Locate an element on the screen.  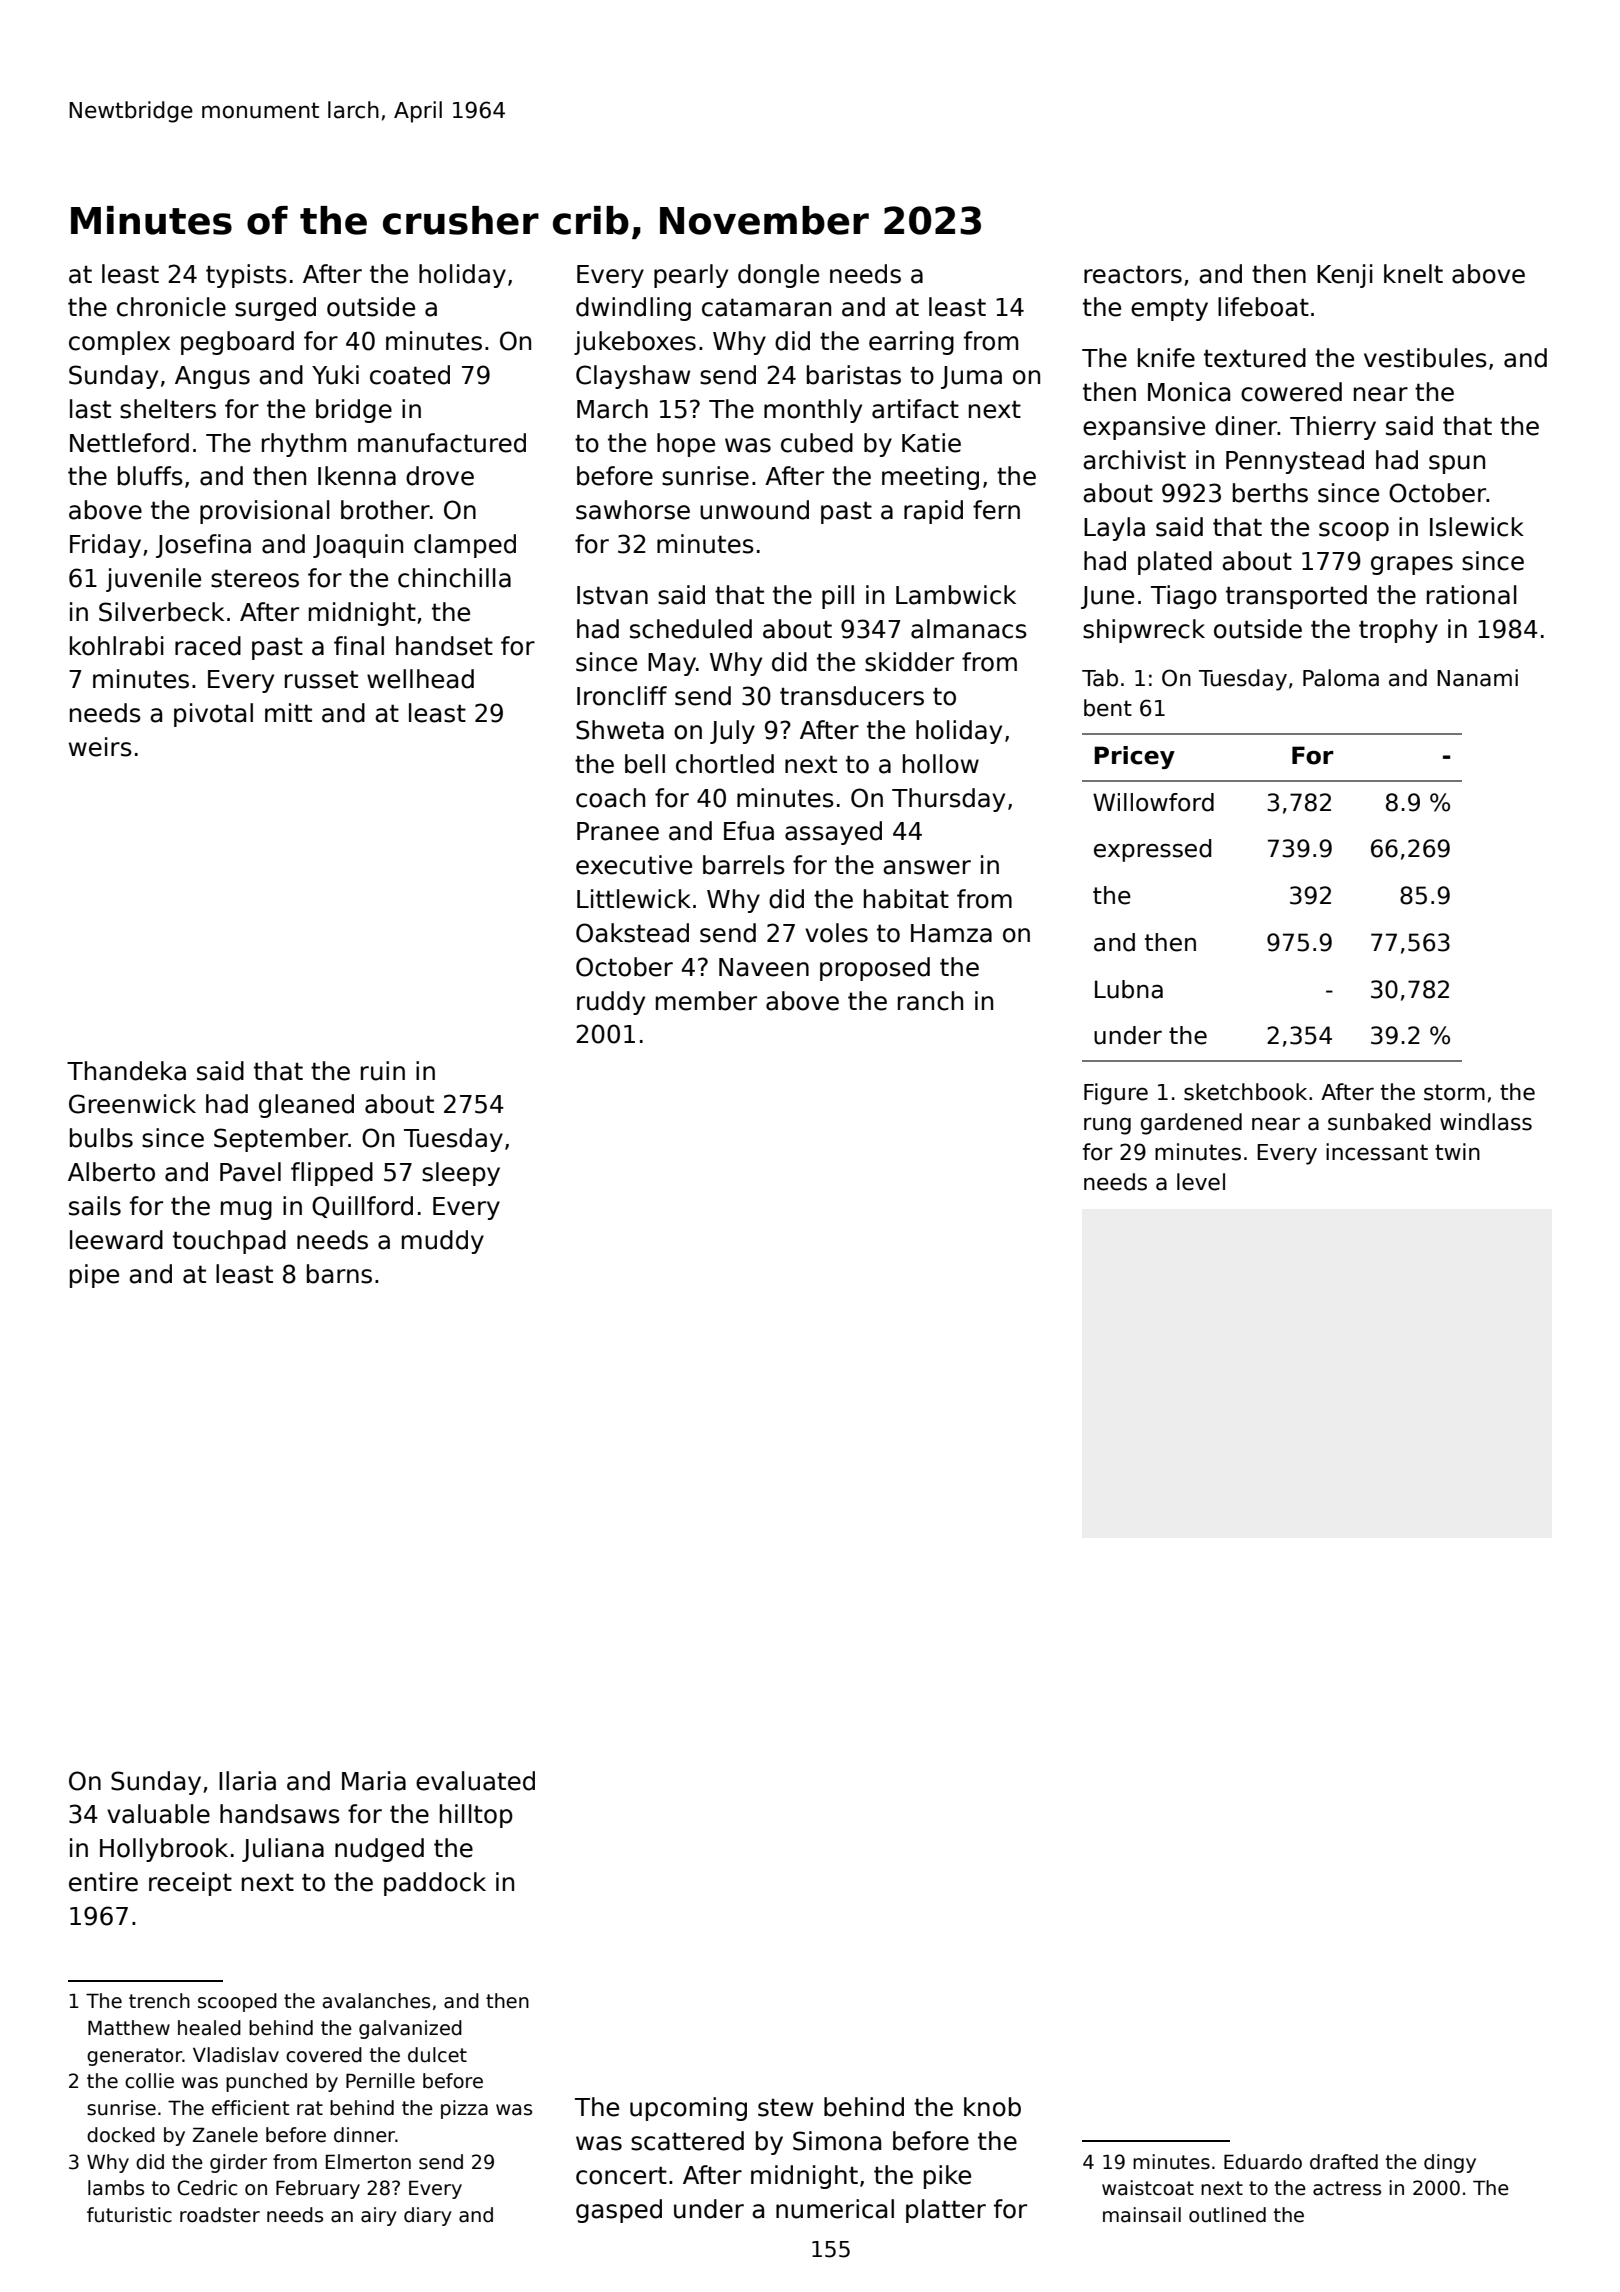
airy is located at coordinates (379, 2216).
